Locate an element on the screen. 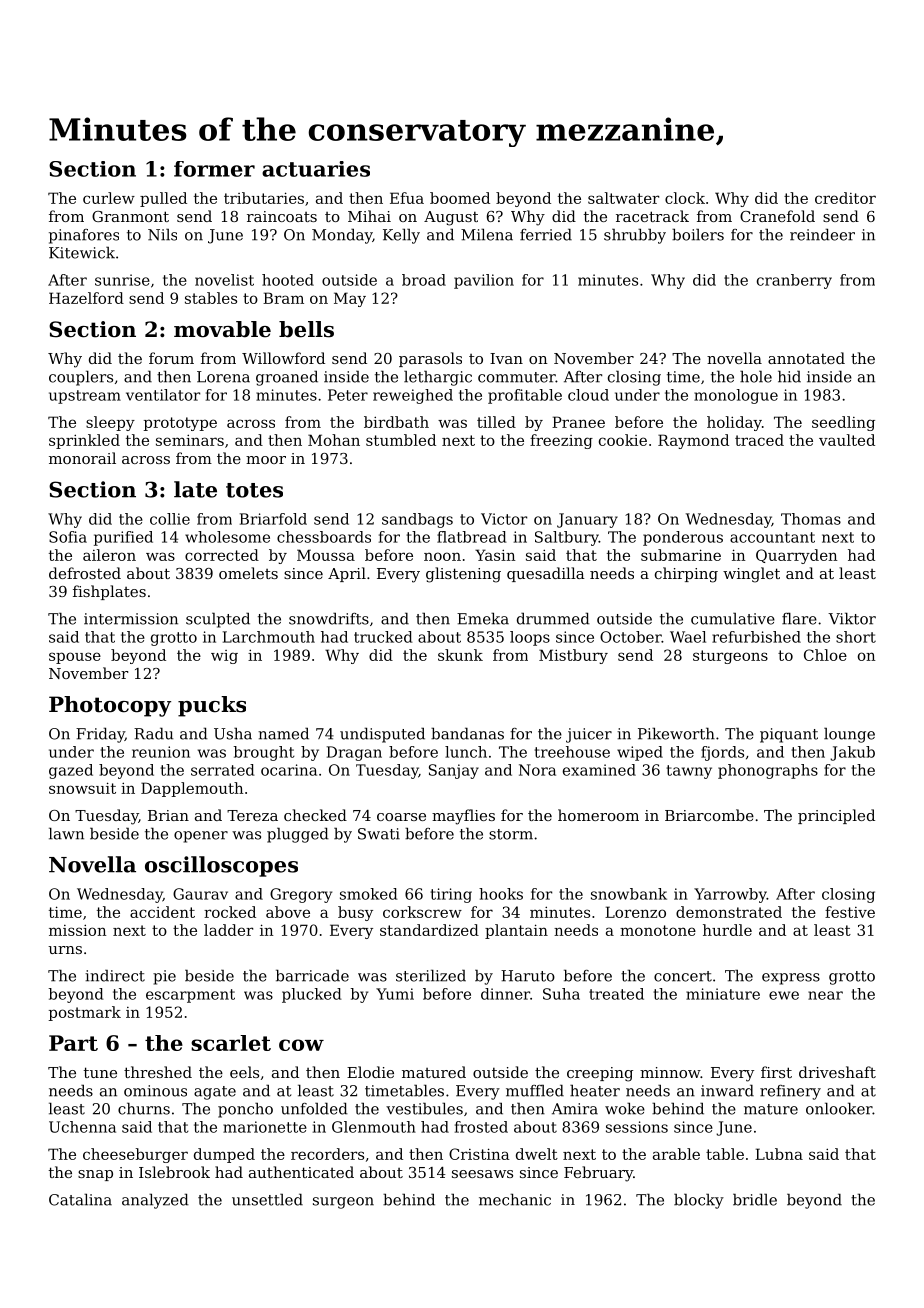 The image size is (924, 1308). clock is located at coordinates (685, 198).
